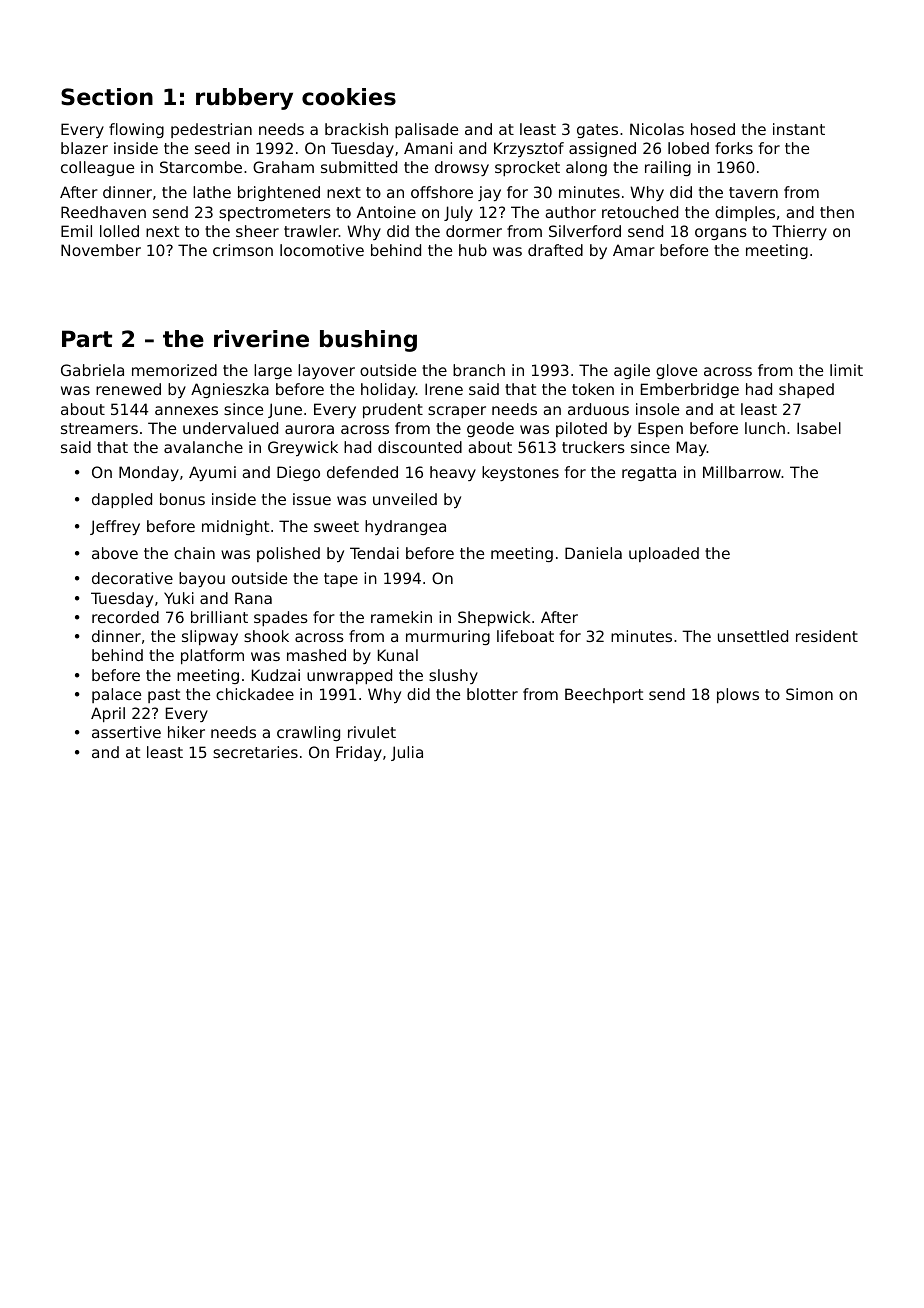 The width and height of the screenshot is (924, 1308). What do you see at coordinates (164, 696) in the screenshot?
I see `past` at bounding box center [164, 696].
